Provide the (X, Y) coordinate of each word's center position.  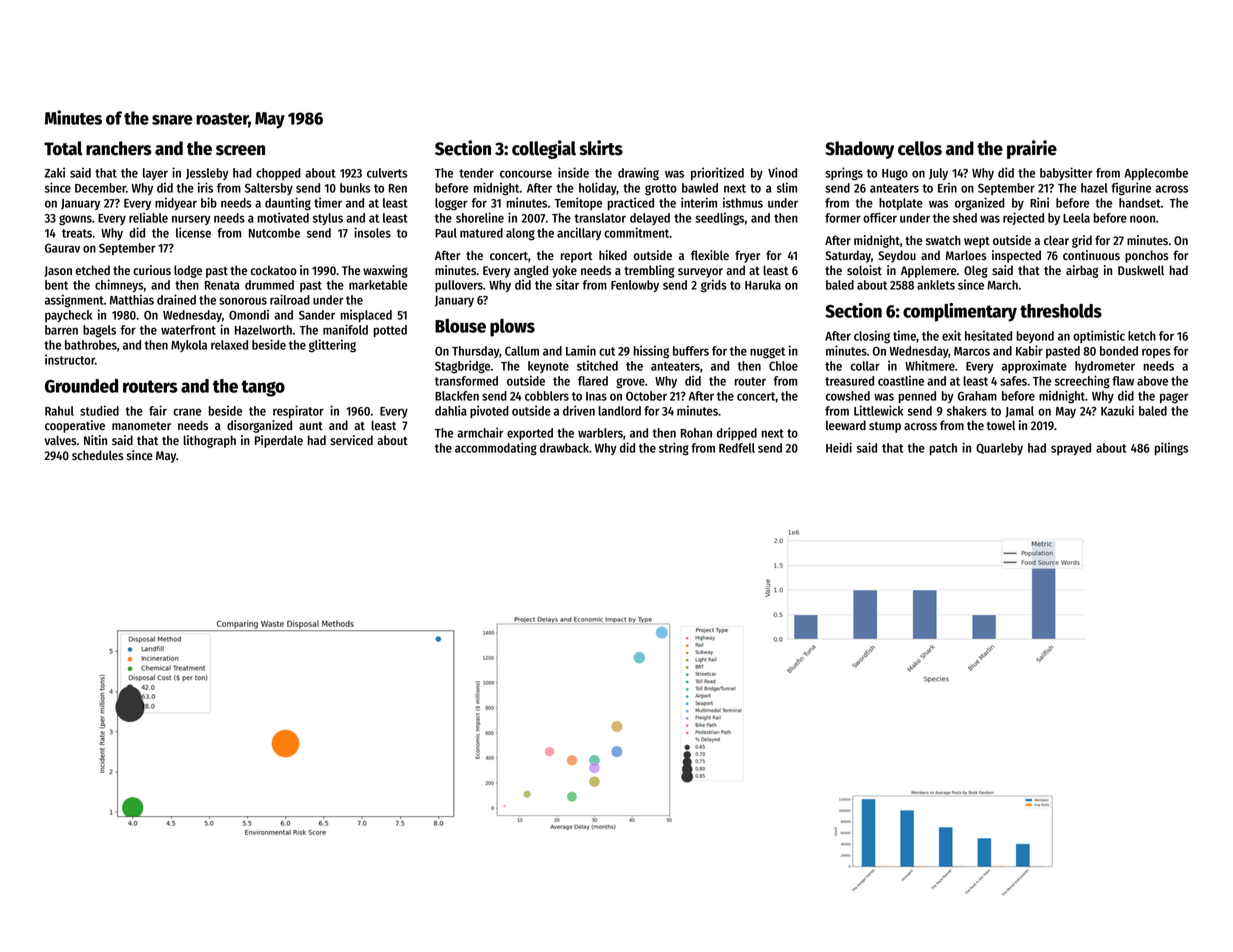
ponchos (1147, 256)
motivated (283, 217)
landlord (619, 411)
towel (1001, 425)
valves (60, 440)
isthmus (743, 202)
